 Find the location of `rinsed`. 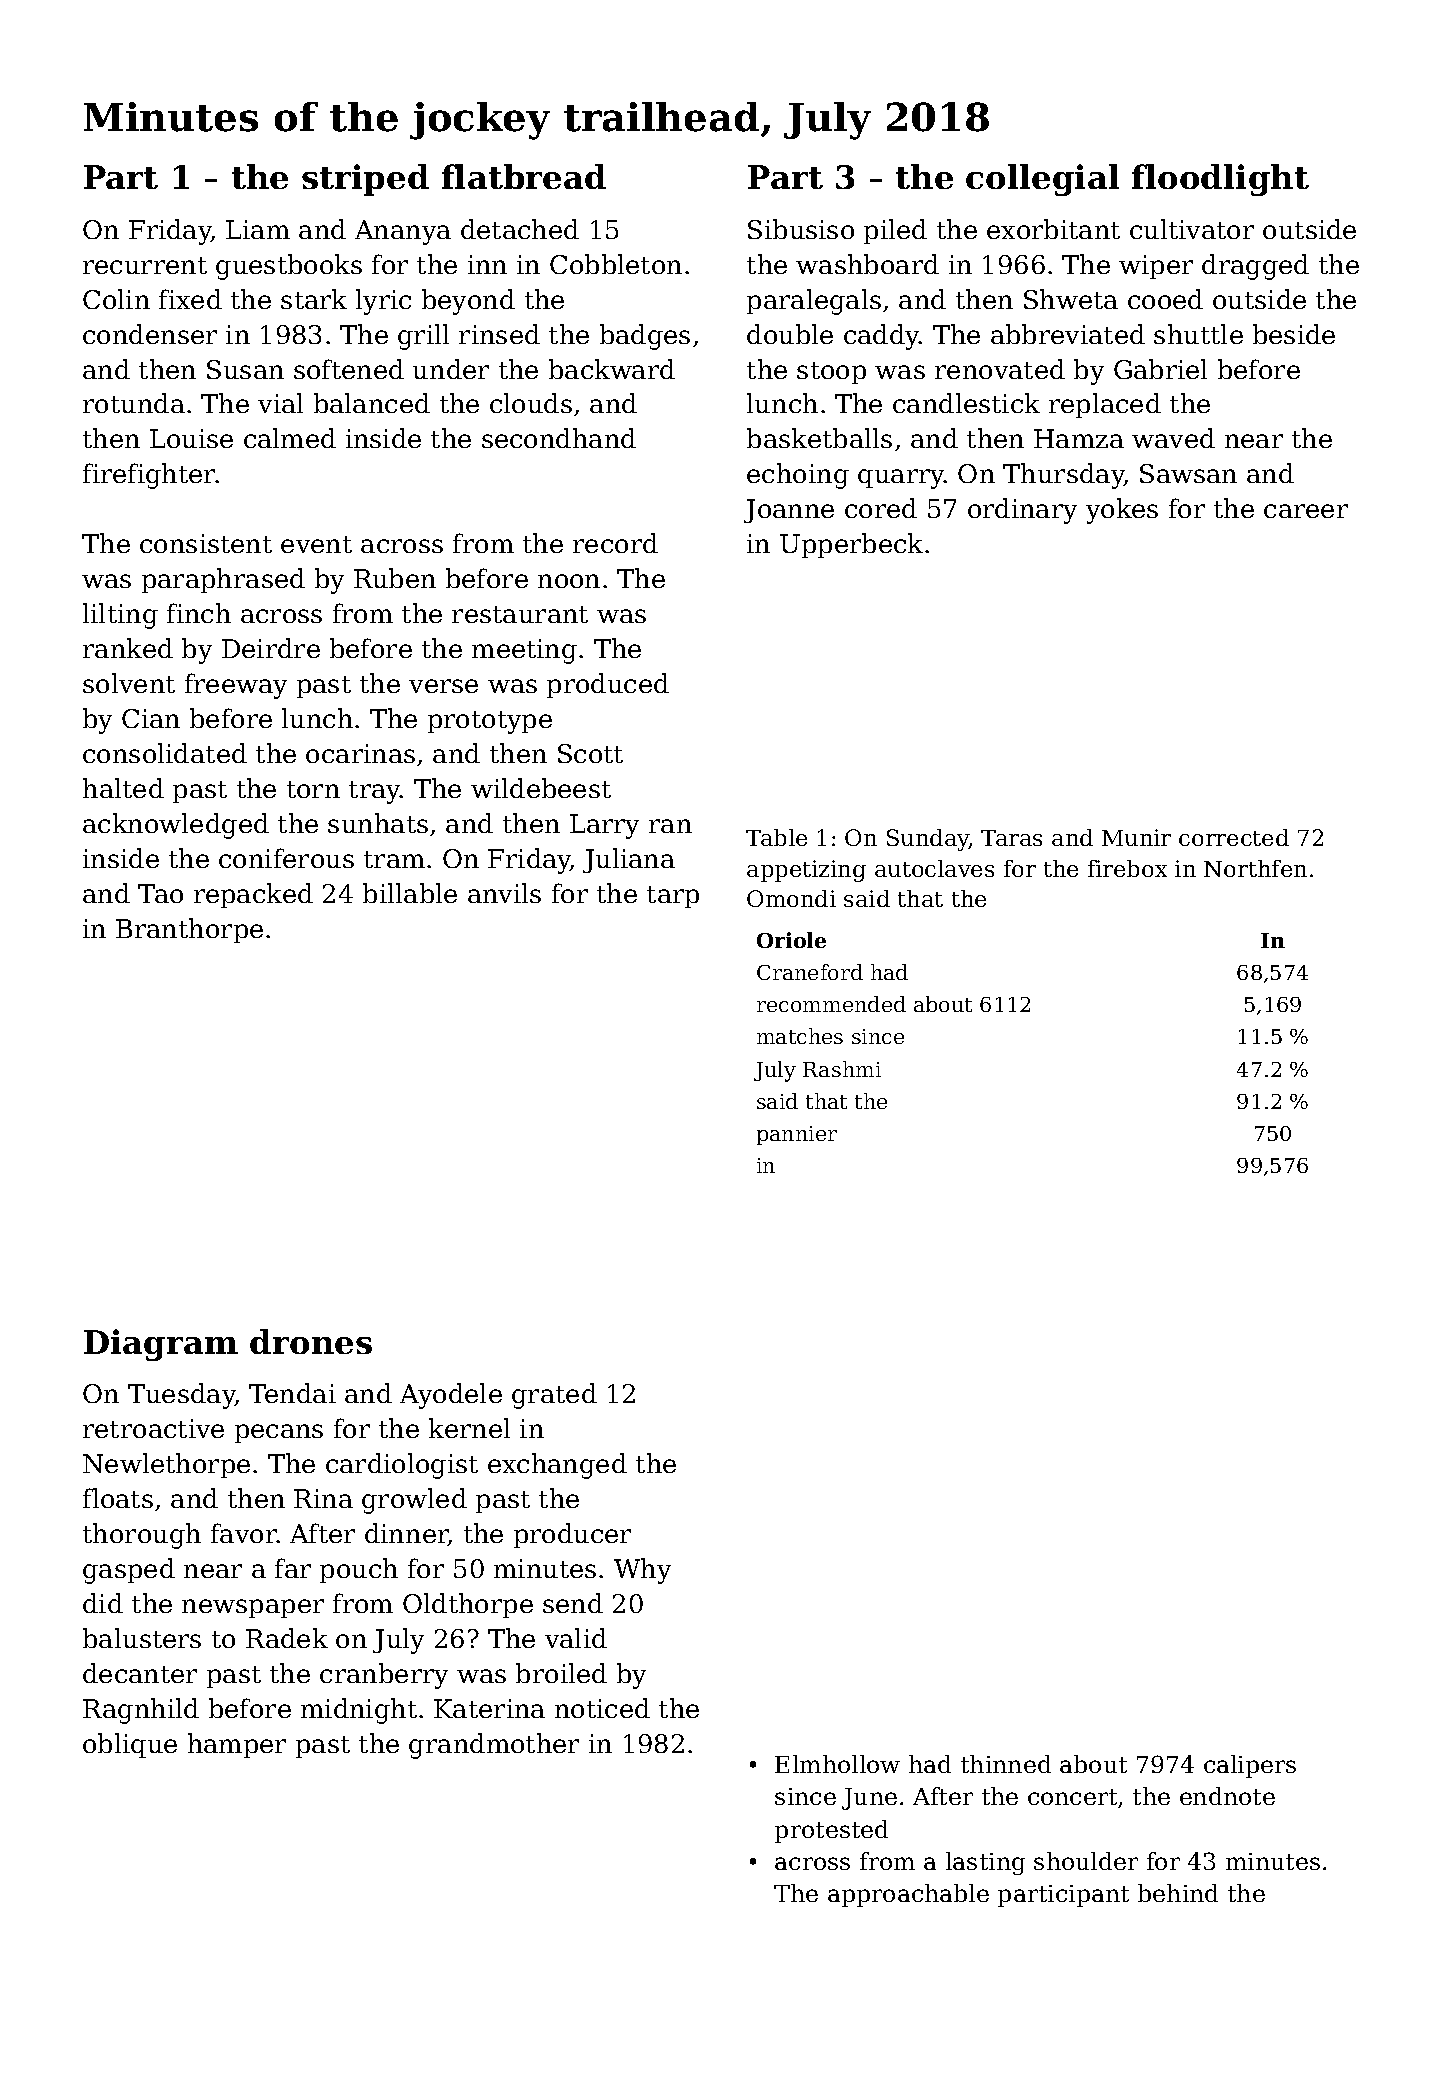

rinsed is located at coordinates (499, 334).
